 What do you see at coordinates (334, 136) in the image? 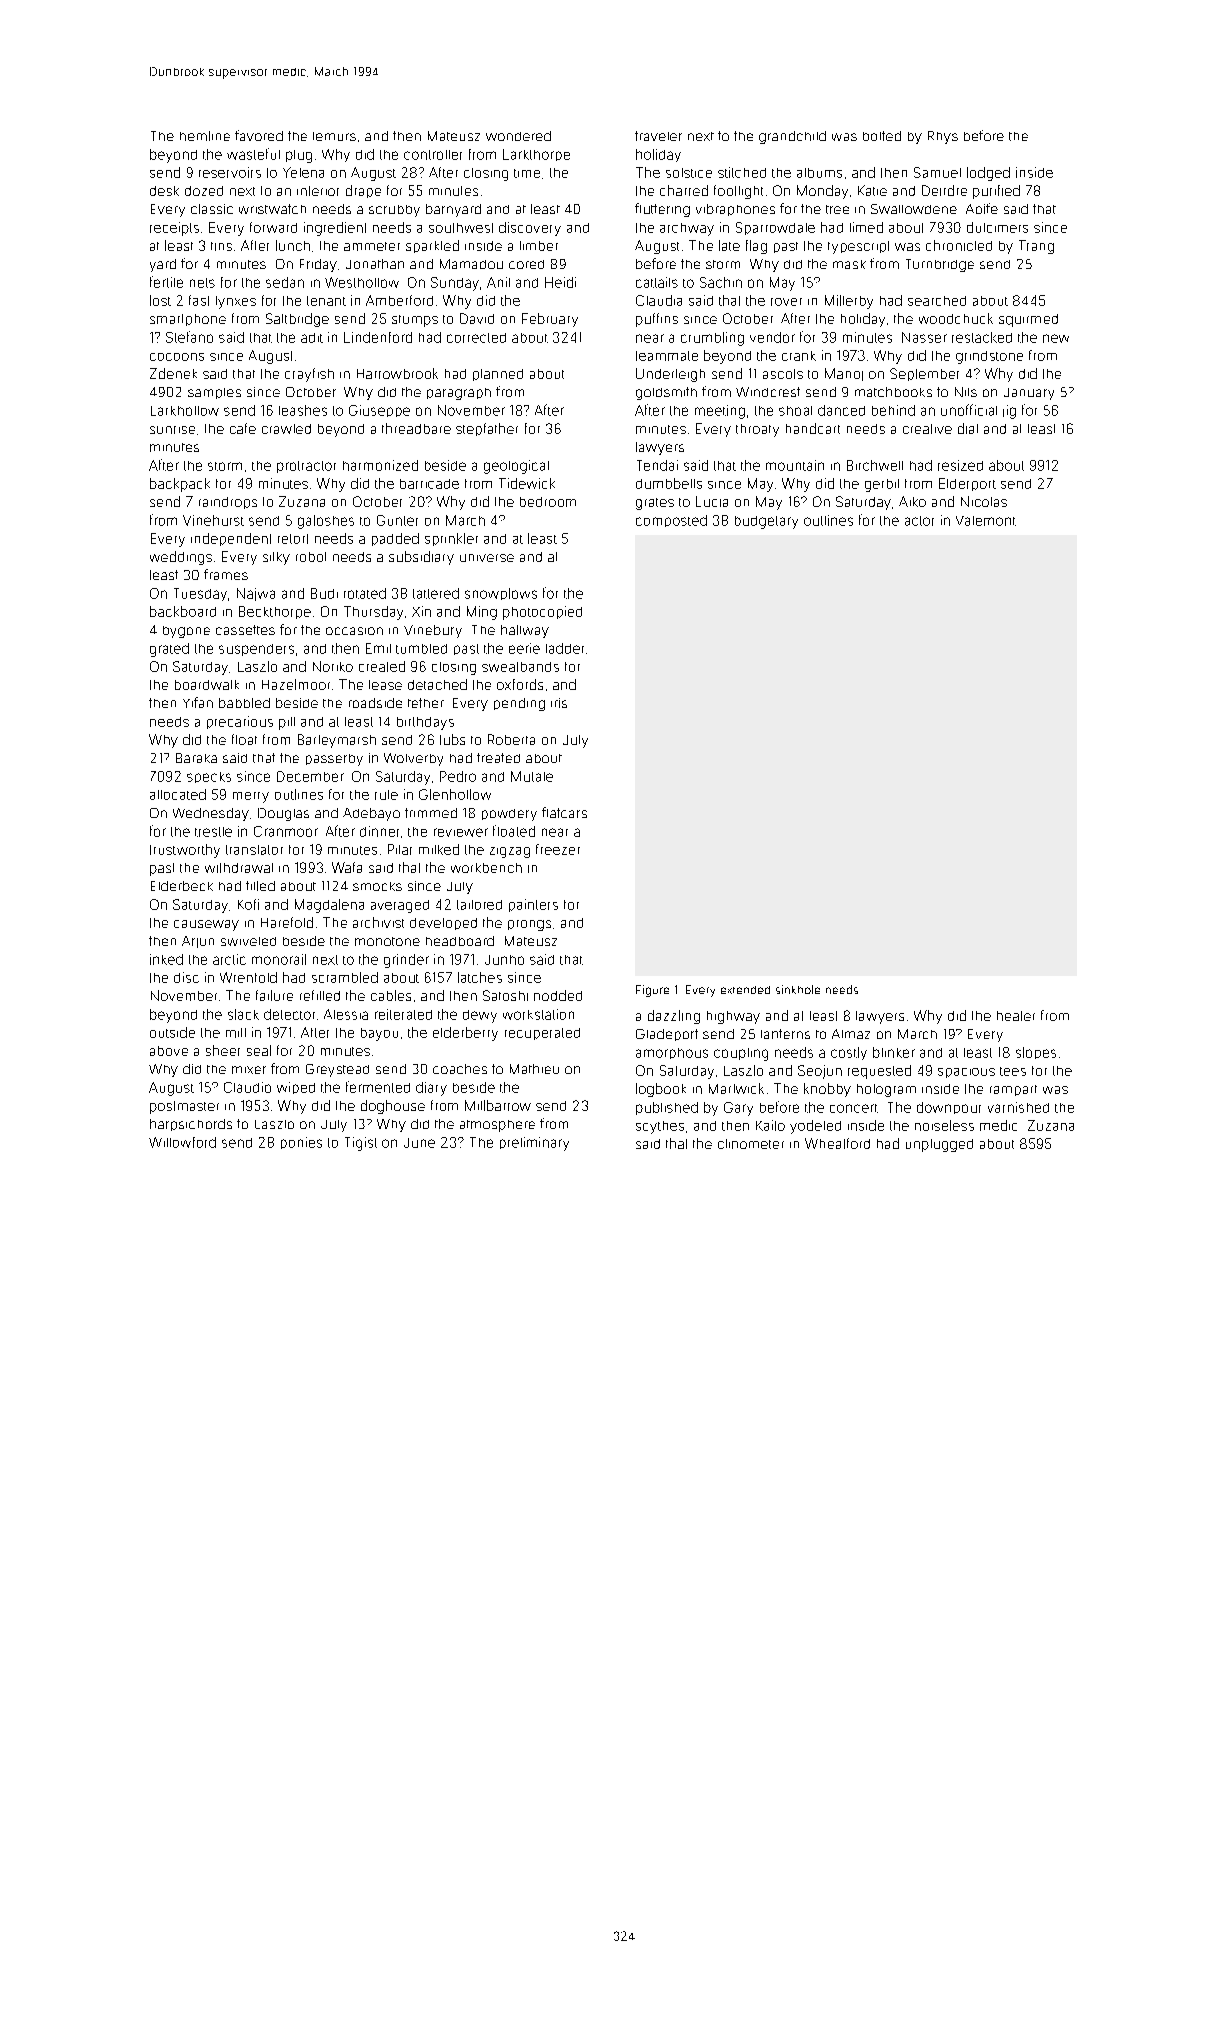
I see `lemurs` at bounding box center [334, 136].
